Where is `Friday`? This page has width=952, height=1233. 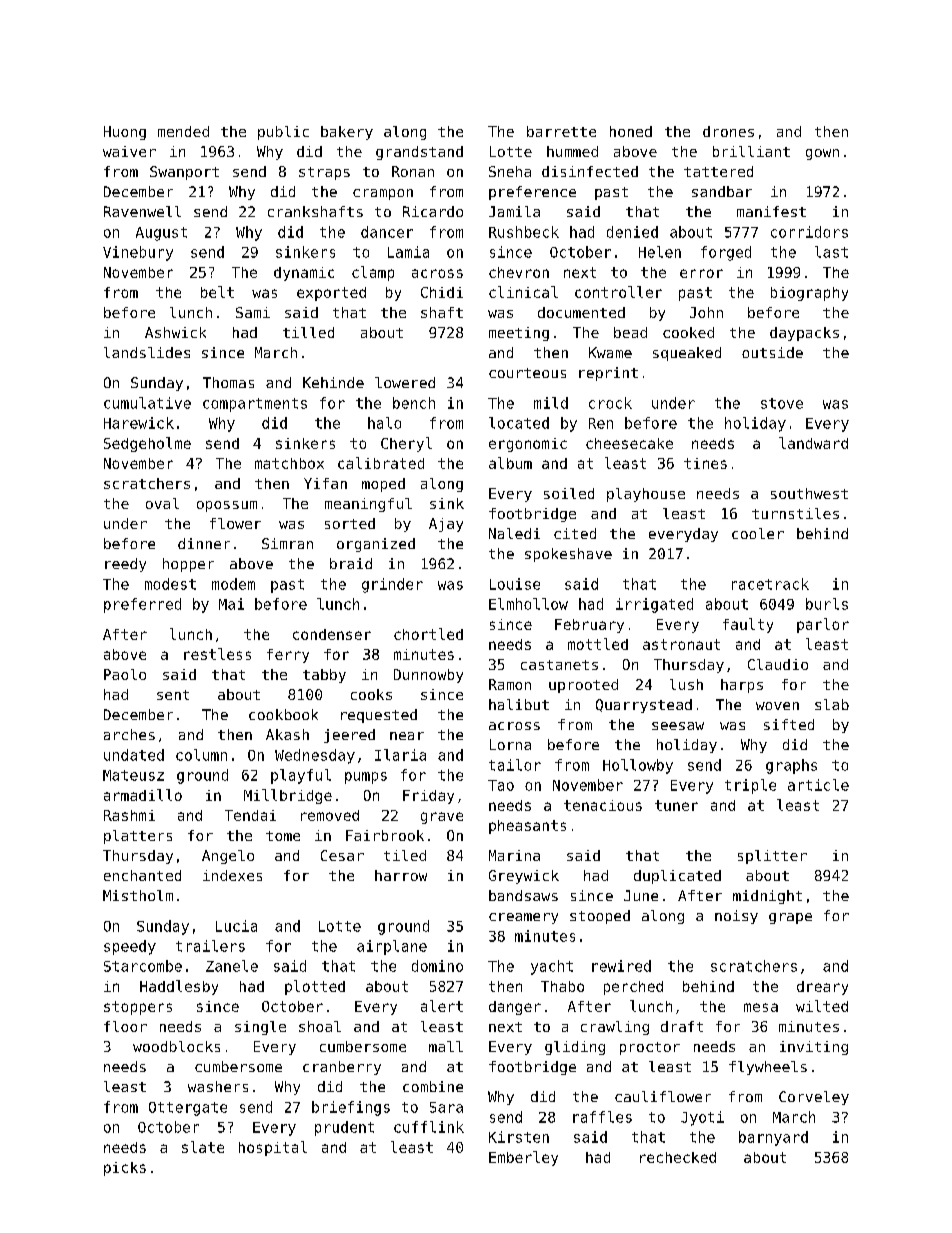
Friday is located at coordinates (428, 797).
